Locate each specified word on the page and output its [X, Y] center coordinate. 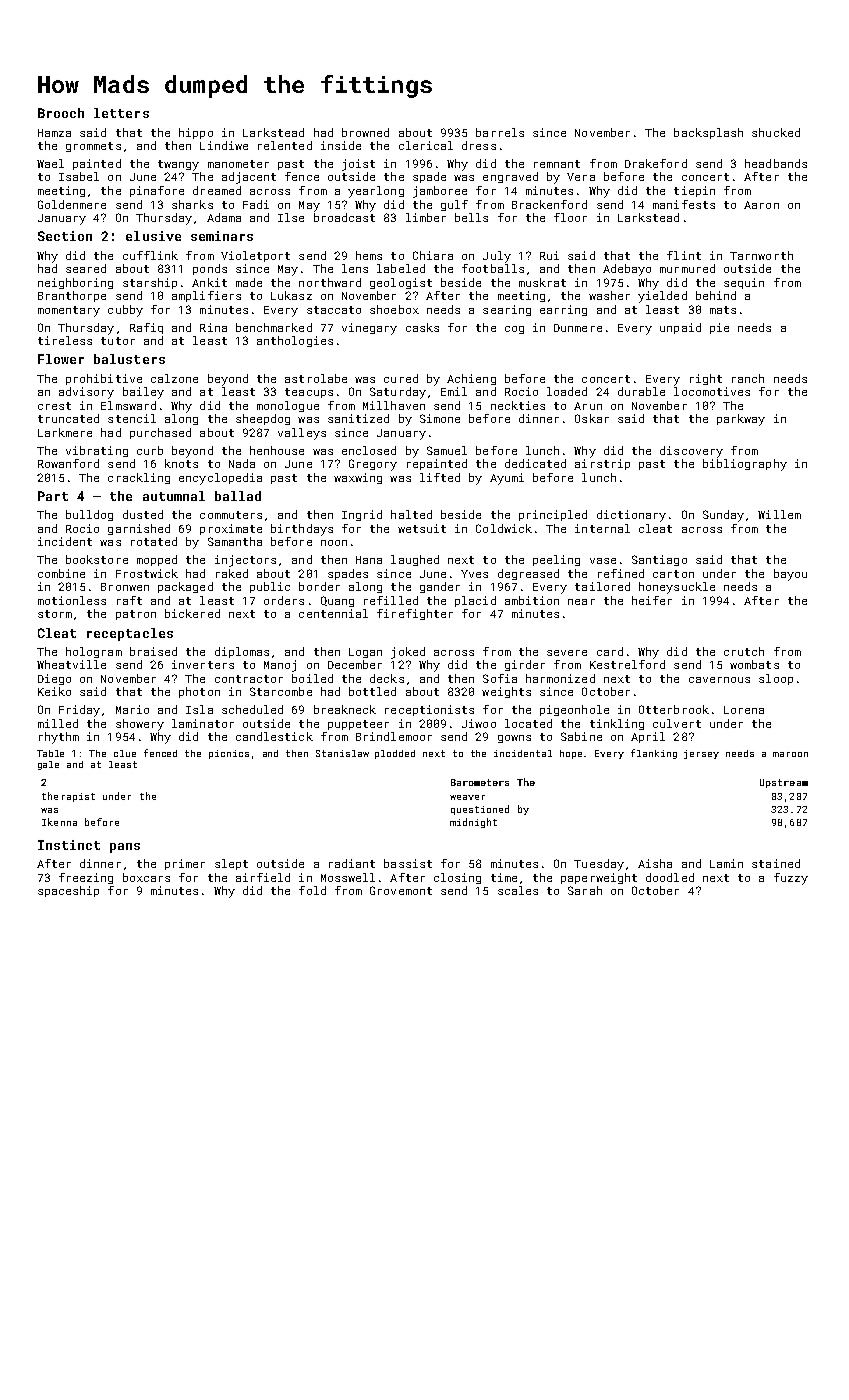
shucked [776, 132]
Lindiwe [224, 145]
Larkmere [65, 432]
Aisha [655, 863]
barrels [500, 132]
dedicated [535, 463]
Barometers [480, 782]
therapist [68, 797]
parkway [741, 420]
